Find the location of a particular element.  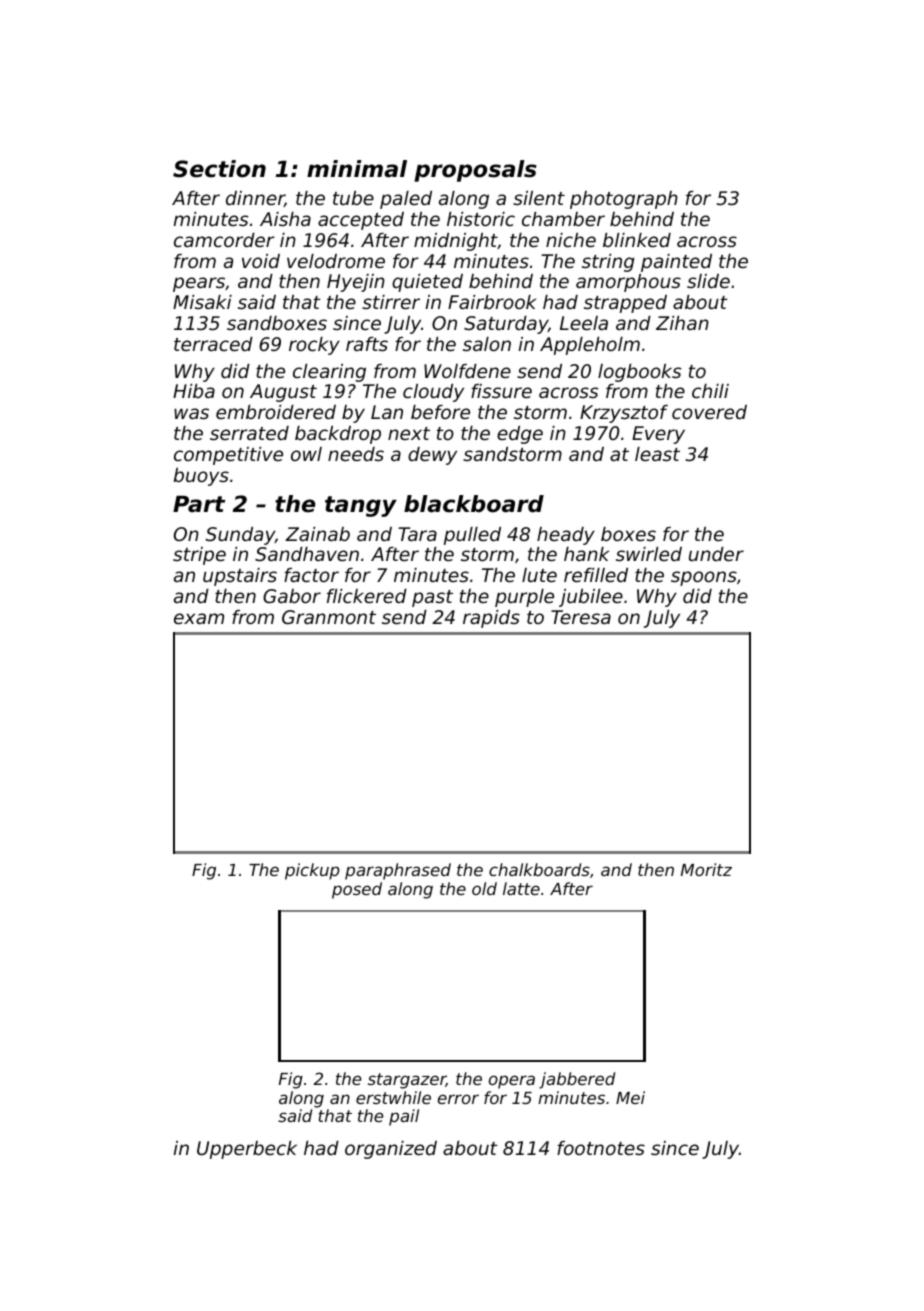

Teresa is located at coordinates (581, 617).
